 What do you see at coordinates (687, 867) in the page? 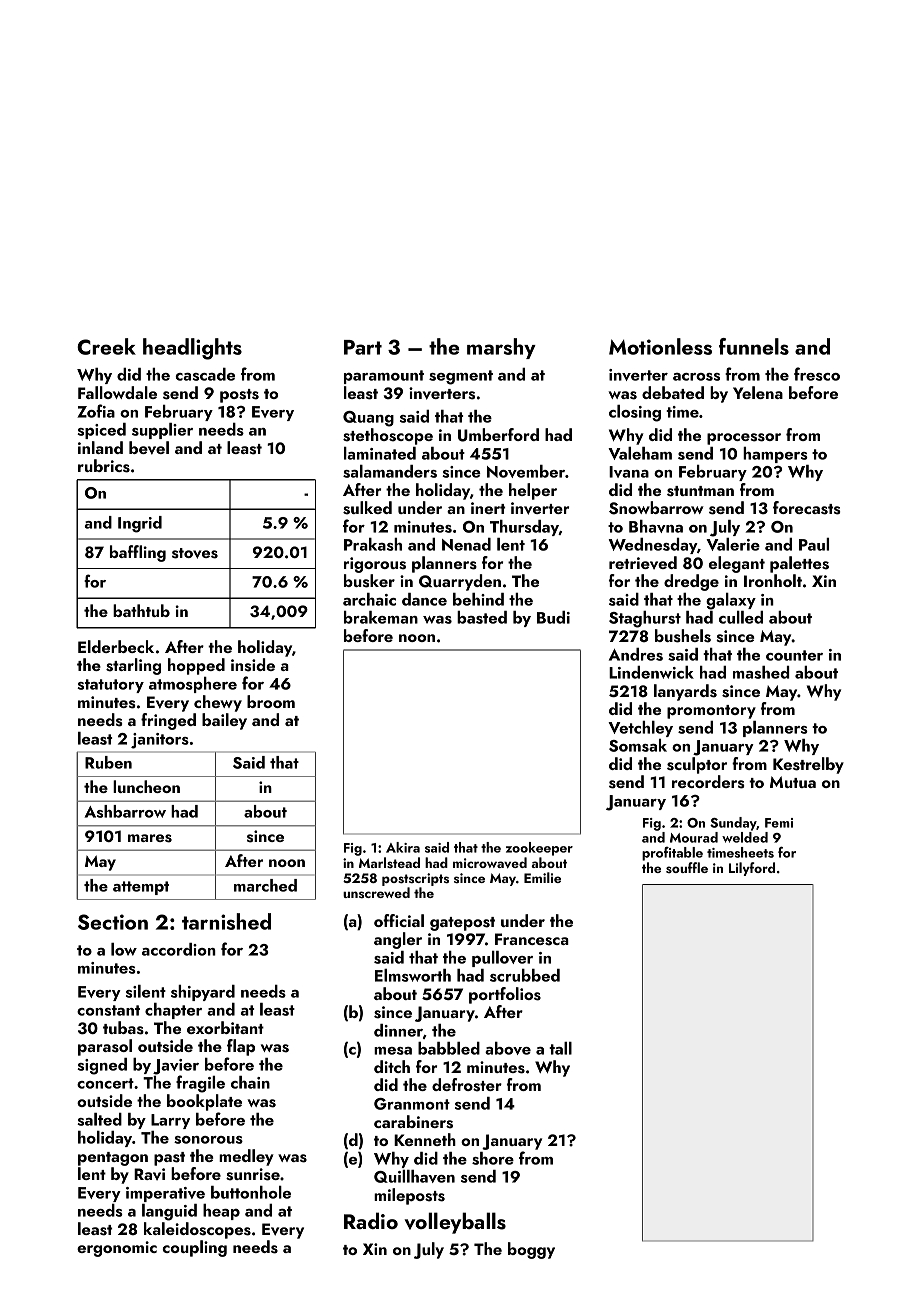
I see `souffle` at bounding box center [687, 867].
